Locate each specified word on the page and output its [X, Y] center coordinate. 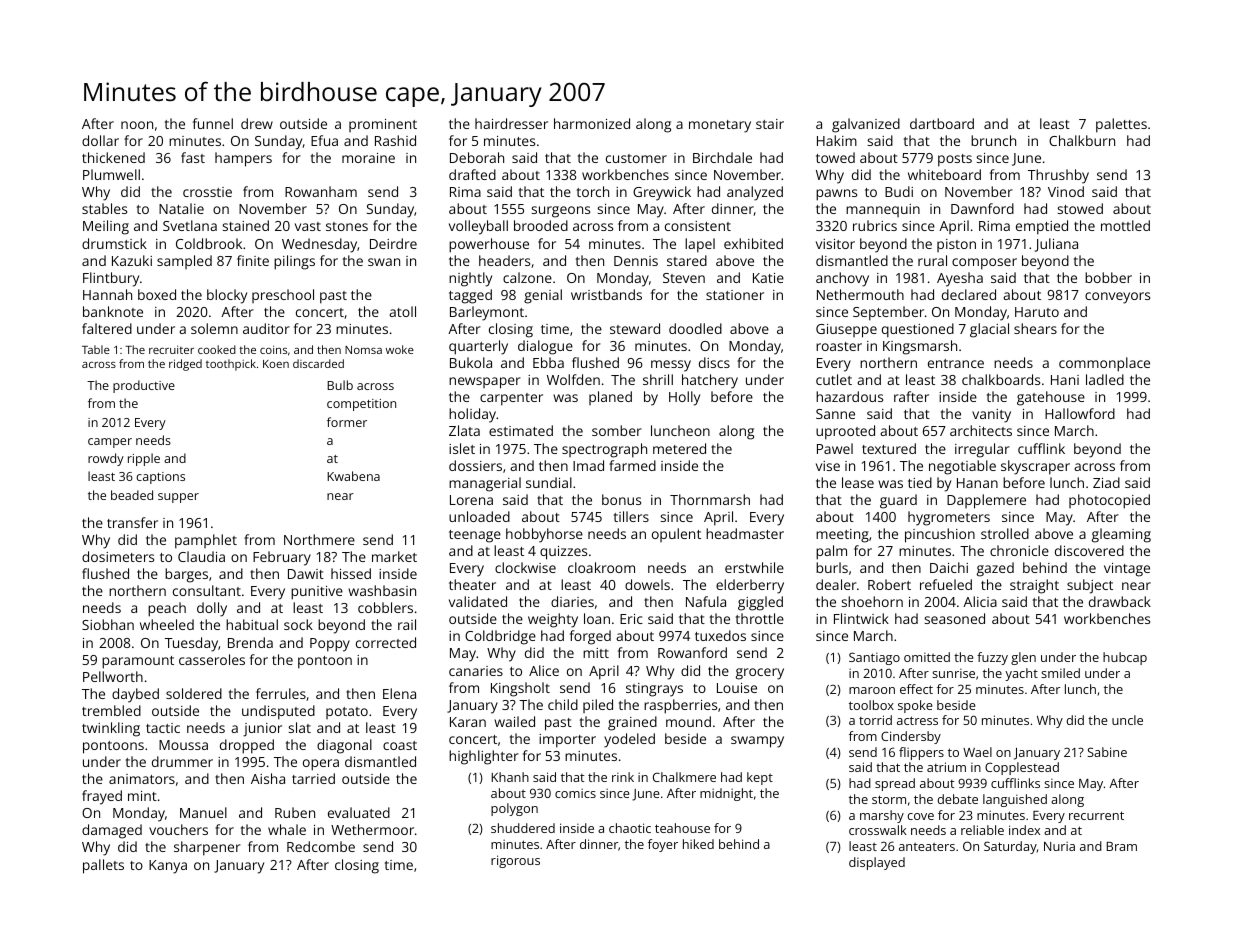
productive [144, 386]
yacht [1021, 674]
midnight [726, 794]
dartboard [942, 123]
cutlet [834, 379]
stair [770, 124]
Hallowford [1080, 413]
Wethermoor [372, 829]
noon [137, 125]
